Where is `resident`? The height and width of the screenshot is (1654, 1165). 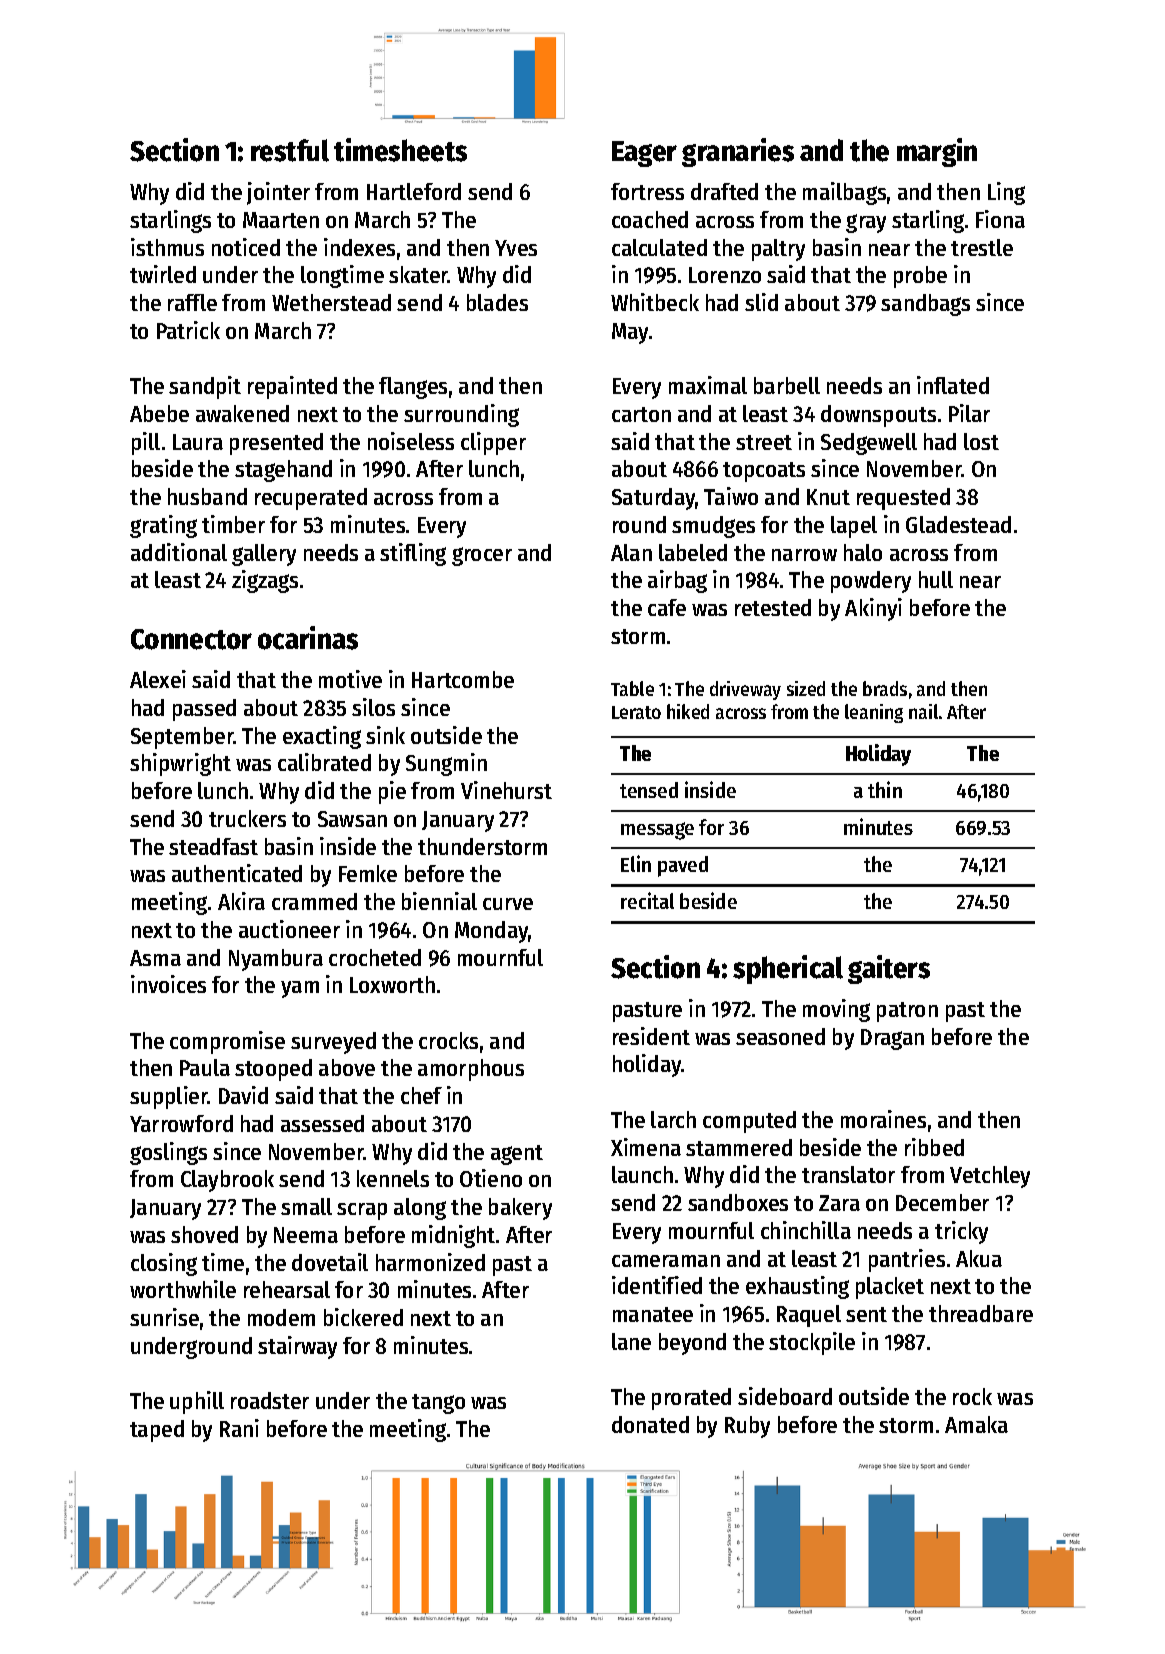 resident is located at coordinates (651, 1036).
